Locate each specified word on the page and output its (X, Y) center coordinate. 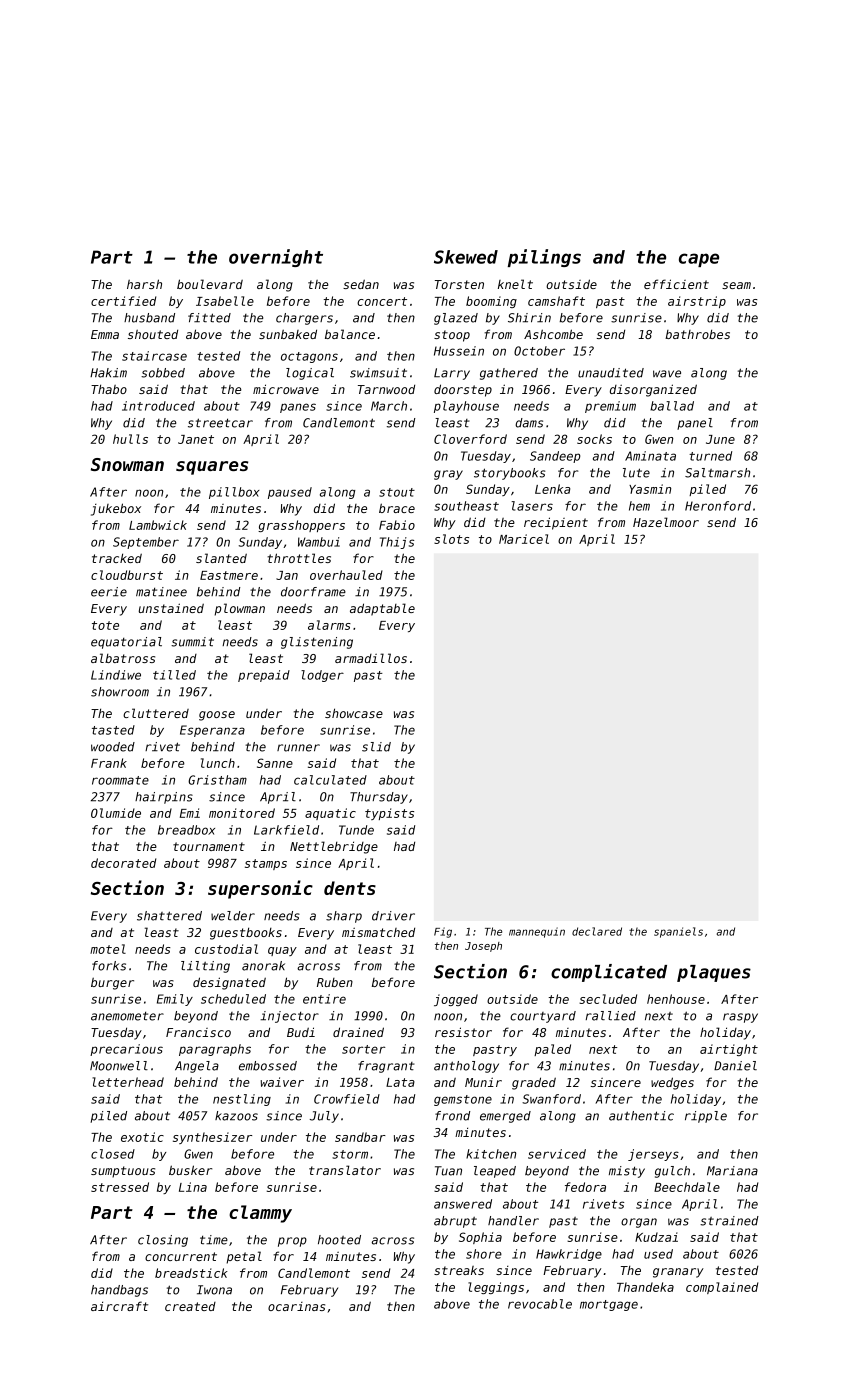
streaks (459, 1270)
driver (393, 916)
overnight (276, 258)
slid (376, 747)
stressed (120, 1187)
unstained (171, 608)
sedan (361, 284)
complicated (609, 973)
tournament (209, 846)
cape (699, 260)
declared (597, 931)
